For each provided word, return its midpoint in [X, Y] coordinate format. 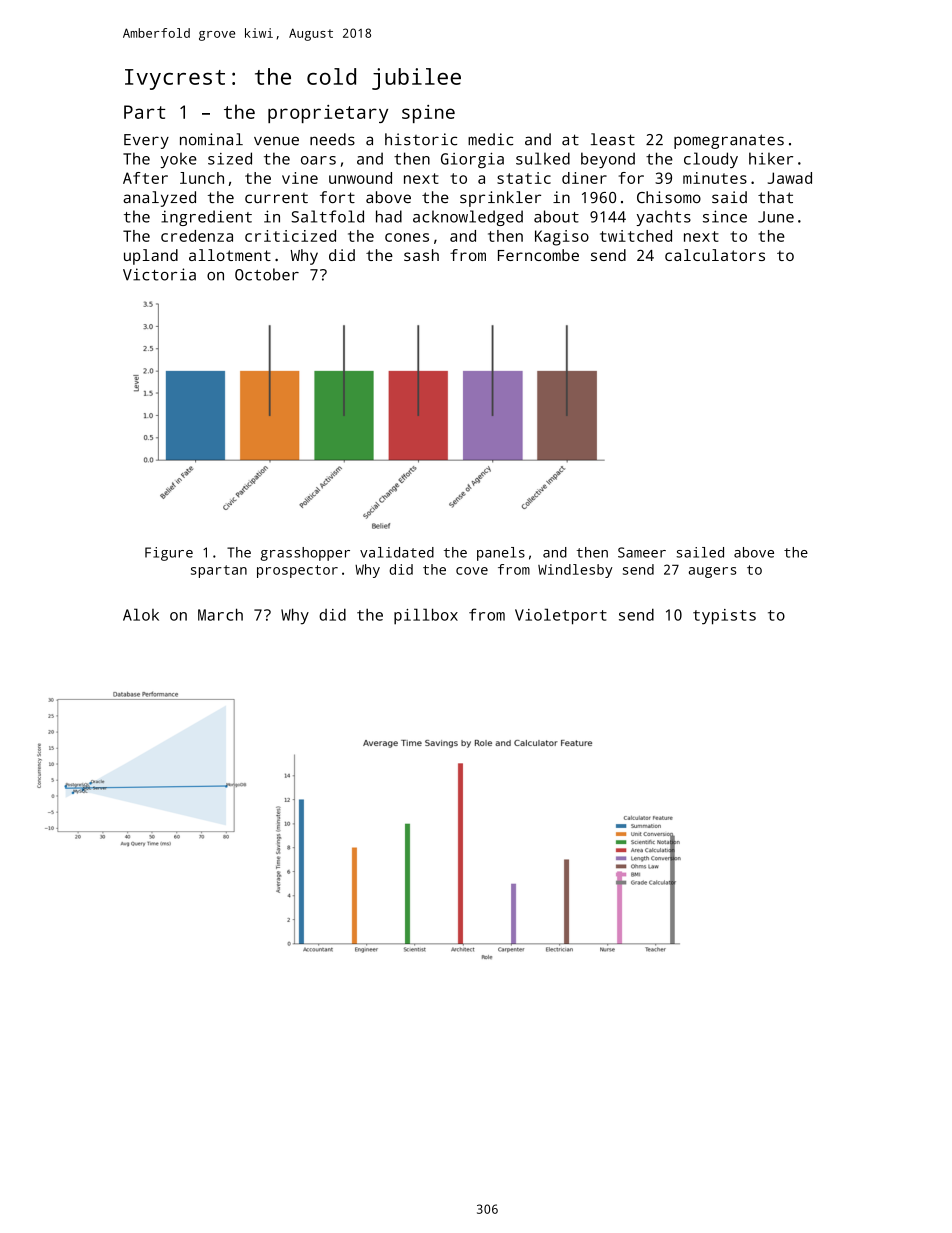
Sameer [642, 552]
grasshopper [305, 554]
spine [428, 114]
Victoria [159, 274]
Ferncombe [538, 255]
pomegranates [729, 141]
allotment [230, 255]
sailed [700, 552]
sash [421, 255]
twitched [636, 236]
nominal [211, 139]
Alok [141, 614]
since [725, 216]
